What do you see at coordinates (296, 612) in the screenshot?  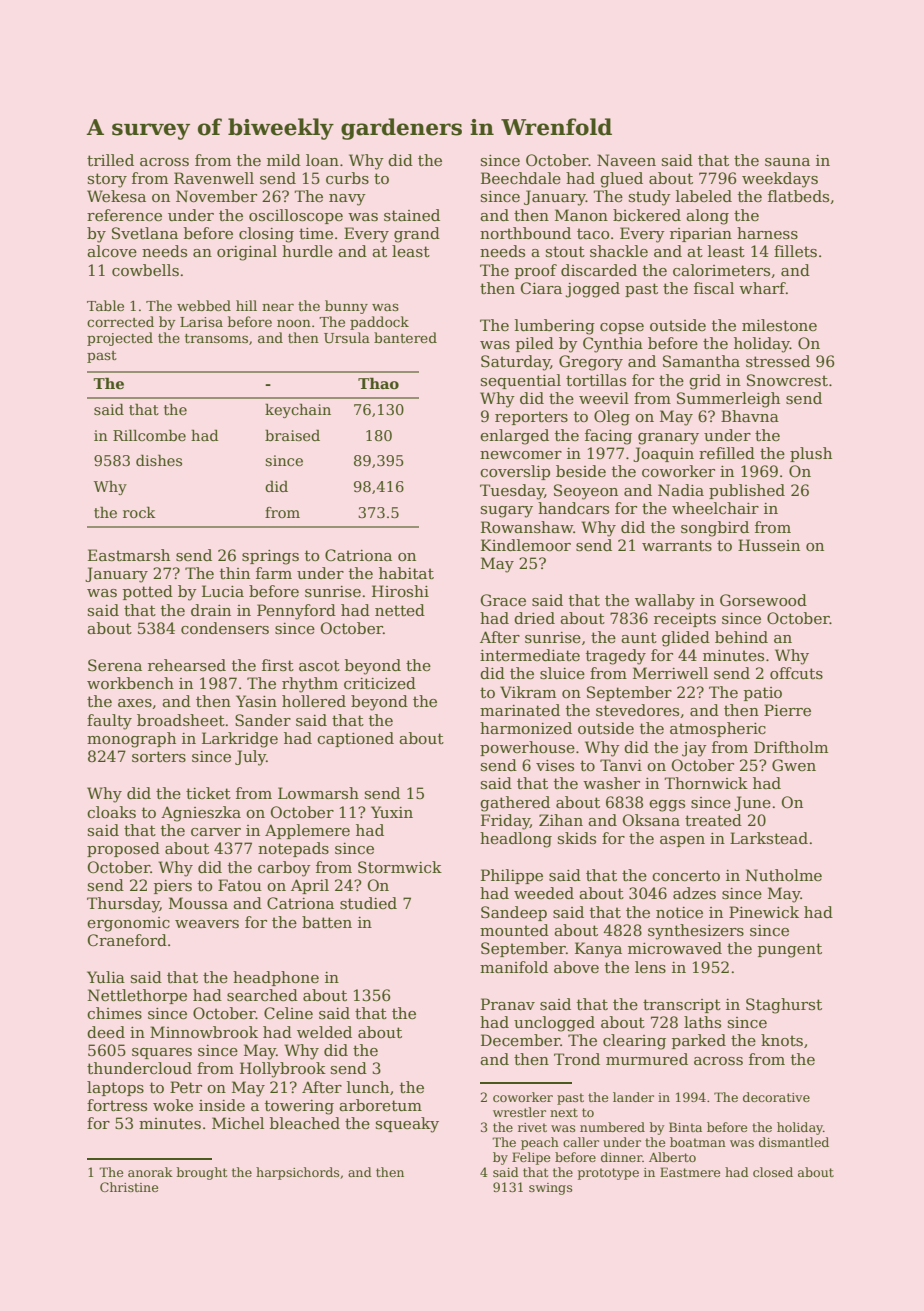 I see `Pennyford` at bounding box center [296, 612].
